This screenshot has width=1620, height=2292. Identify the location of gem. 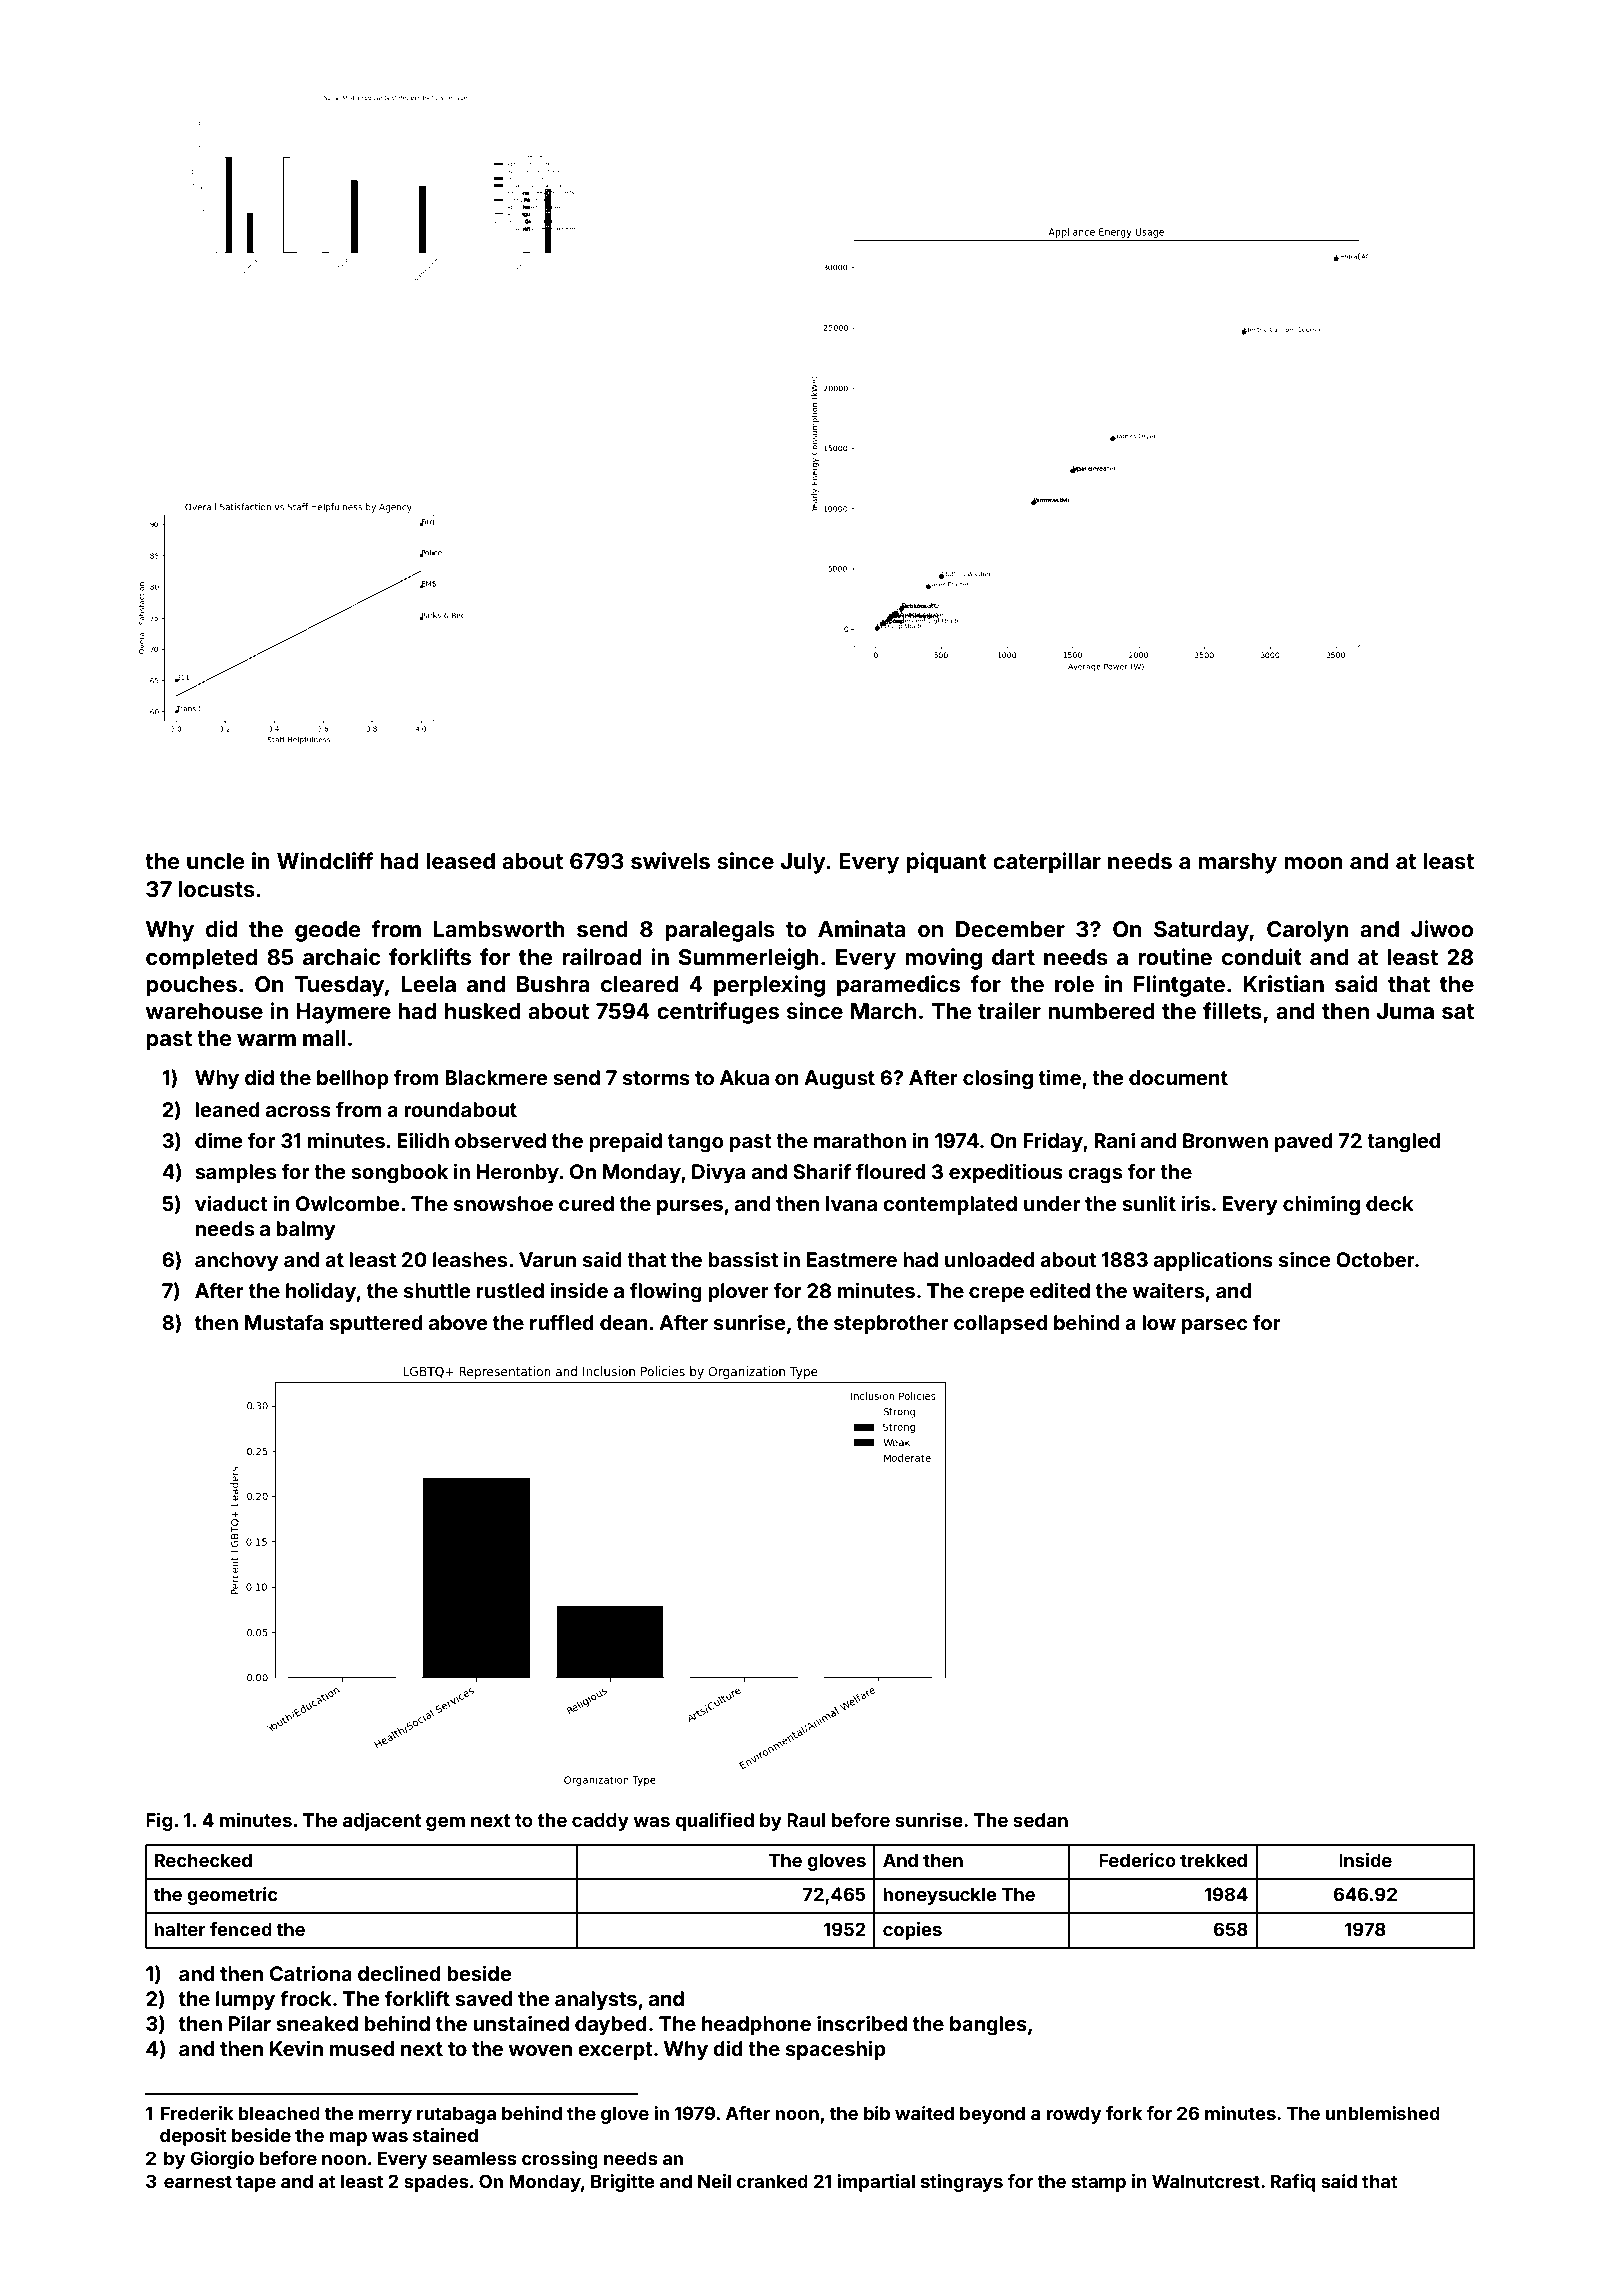
(445, 1823).
